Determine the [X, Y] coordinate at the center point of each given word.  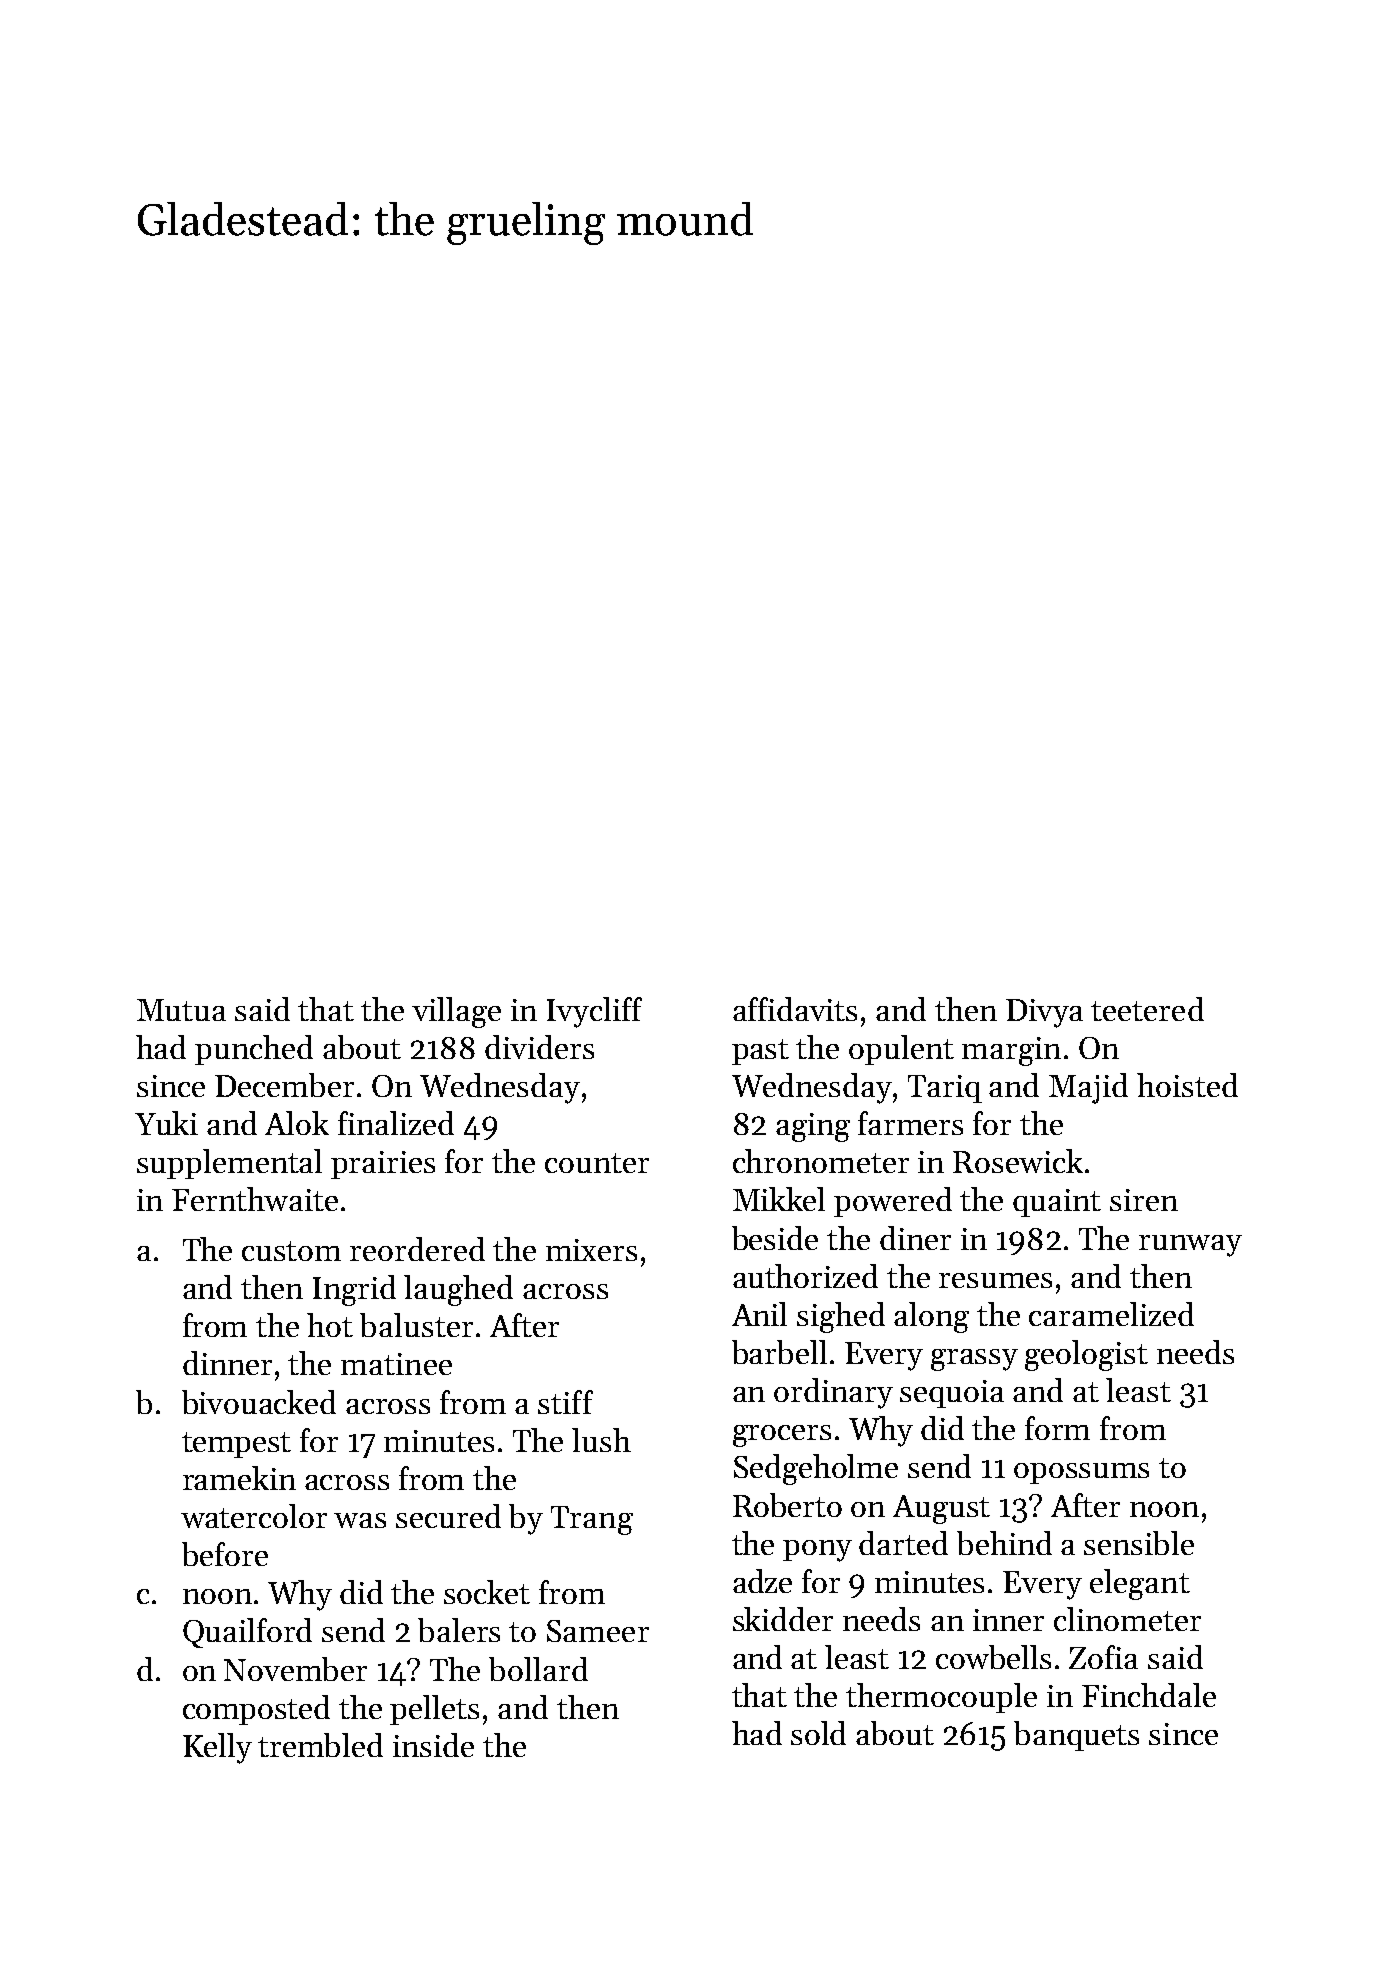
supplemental [229, 1164]
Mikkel [779, 1199]
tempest [236, 1445]
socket [487, 1592]
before [225, 1554]
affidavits [795, 1009]
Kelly [217, 1748]
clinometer [1127, 1619]
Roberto [787, 1505]
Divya [1044, 1013]
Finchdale [1149, 1695]
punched [254, 1050]
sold [818, 1733]
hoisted [1187, 1085]
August [941, 1509]
